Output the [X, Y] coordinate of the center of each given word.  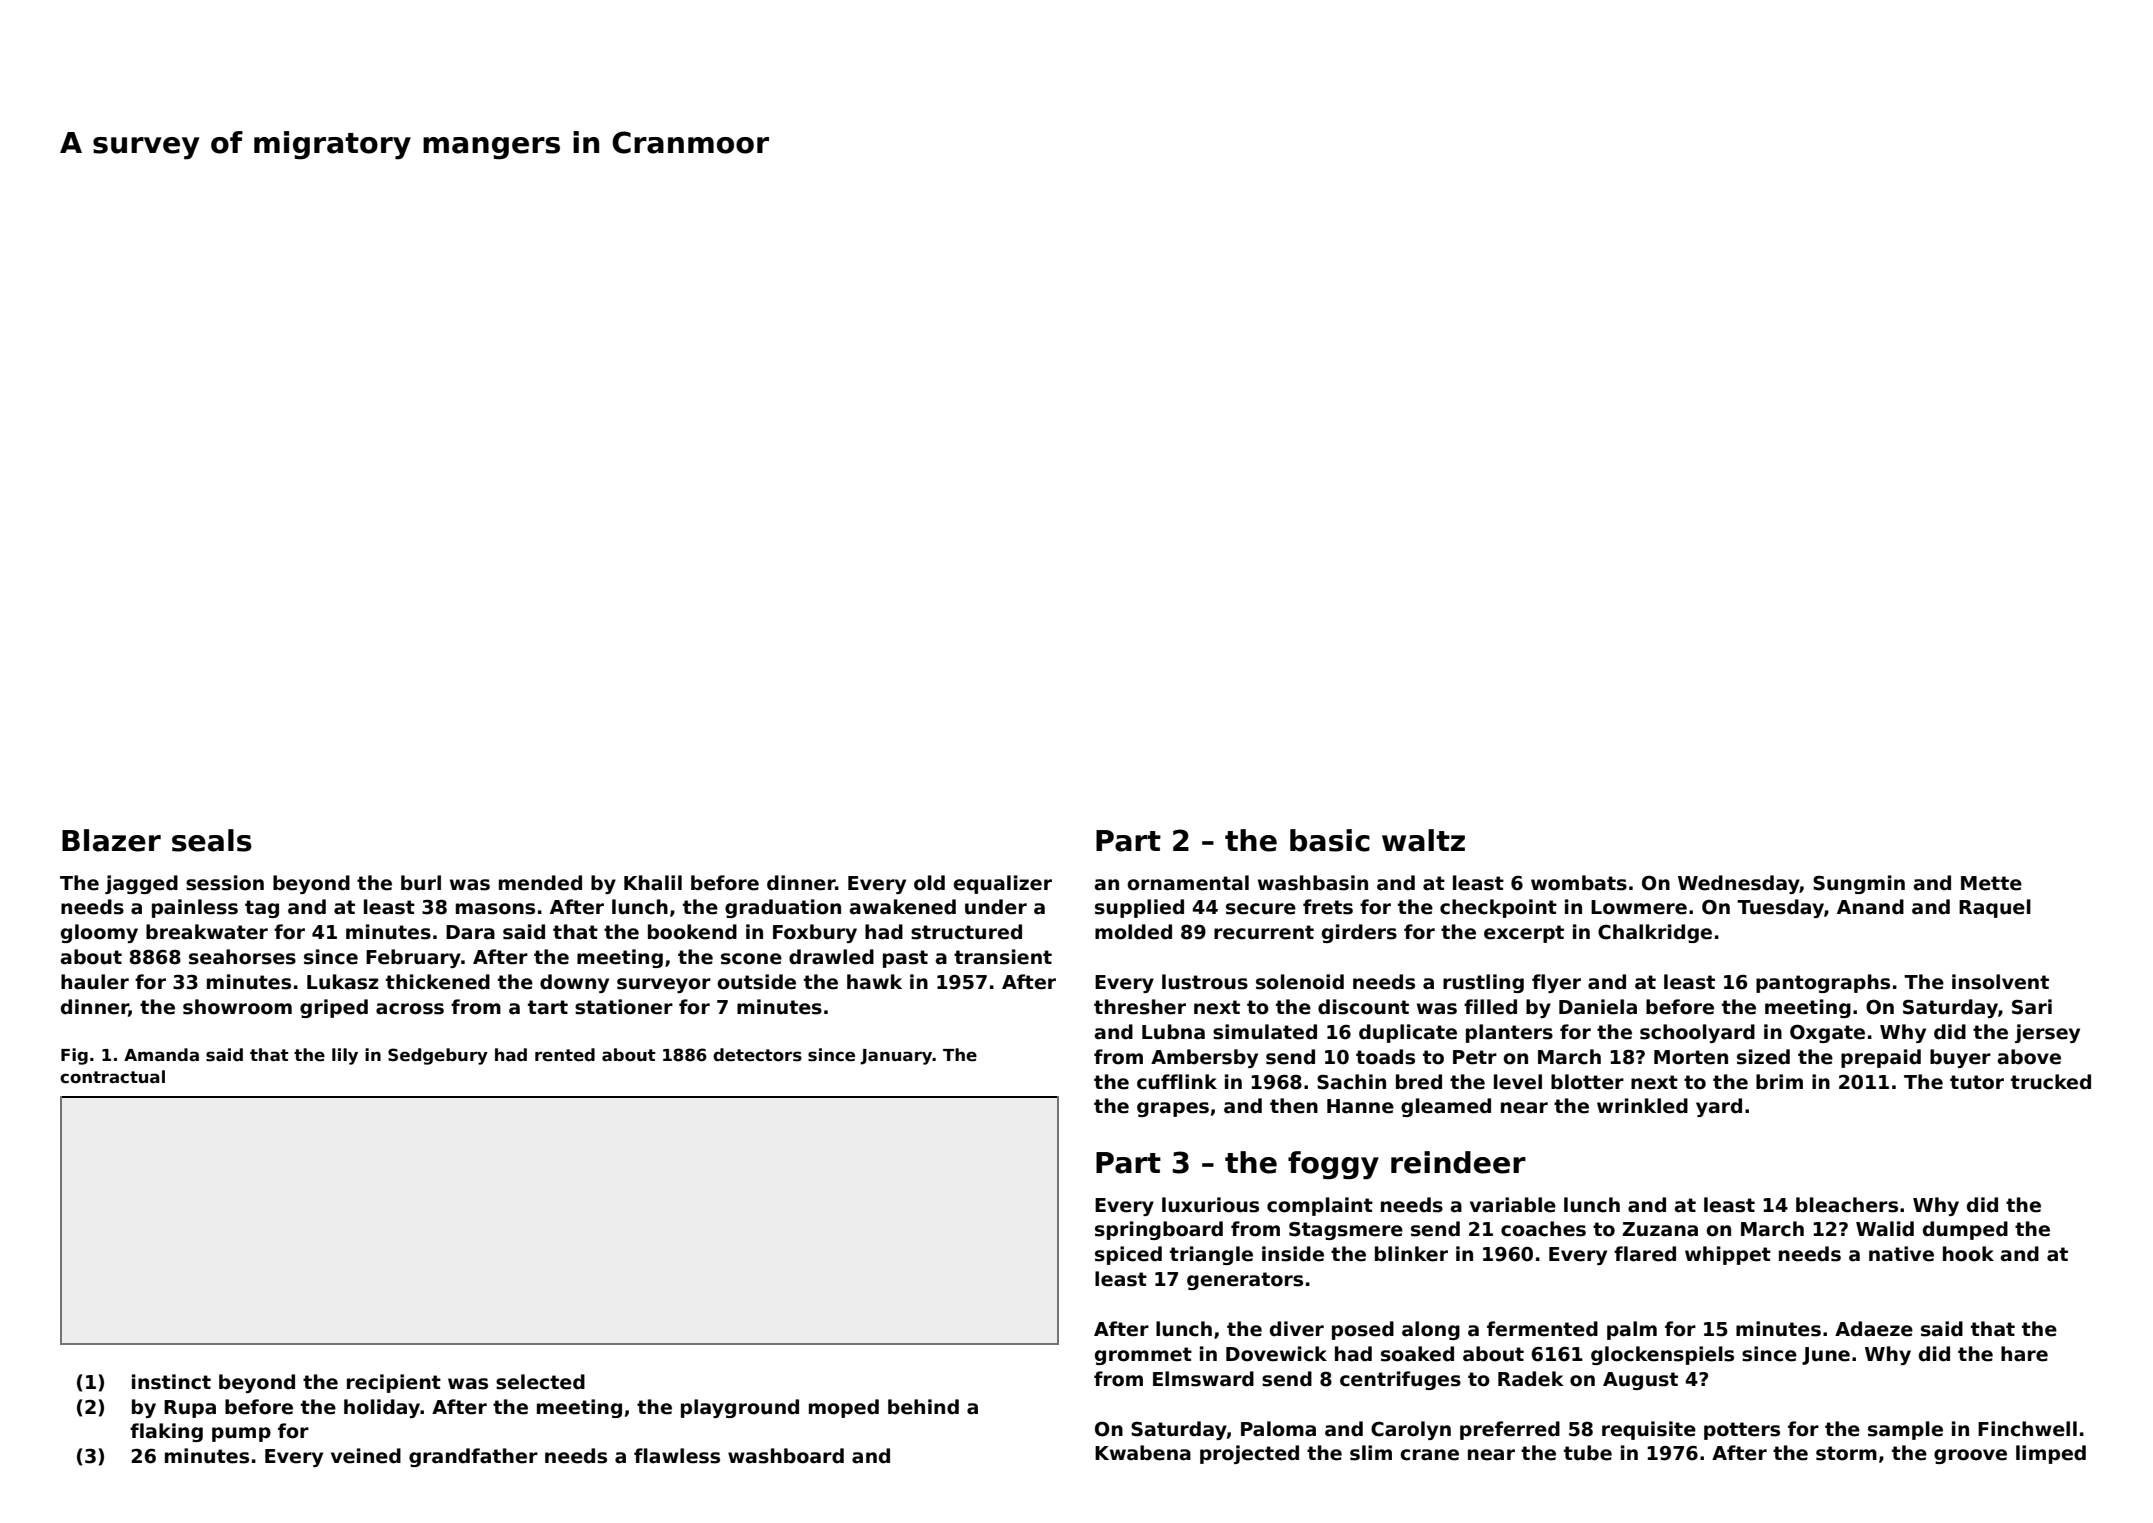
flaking [166, 1432]
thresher [1140, 1007]
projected [1249, 1454]
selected [540, 1382]
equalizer [1002, 884]
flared [1645, 1254]
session [225, 883]
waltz [1423, 840]
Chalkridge [1655, 933]
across [410, 1009]
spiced [1128, 1255]
